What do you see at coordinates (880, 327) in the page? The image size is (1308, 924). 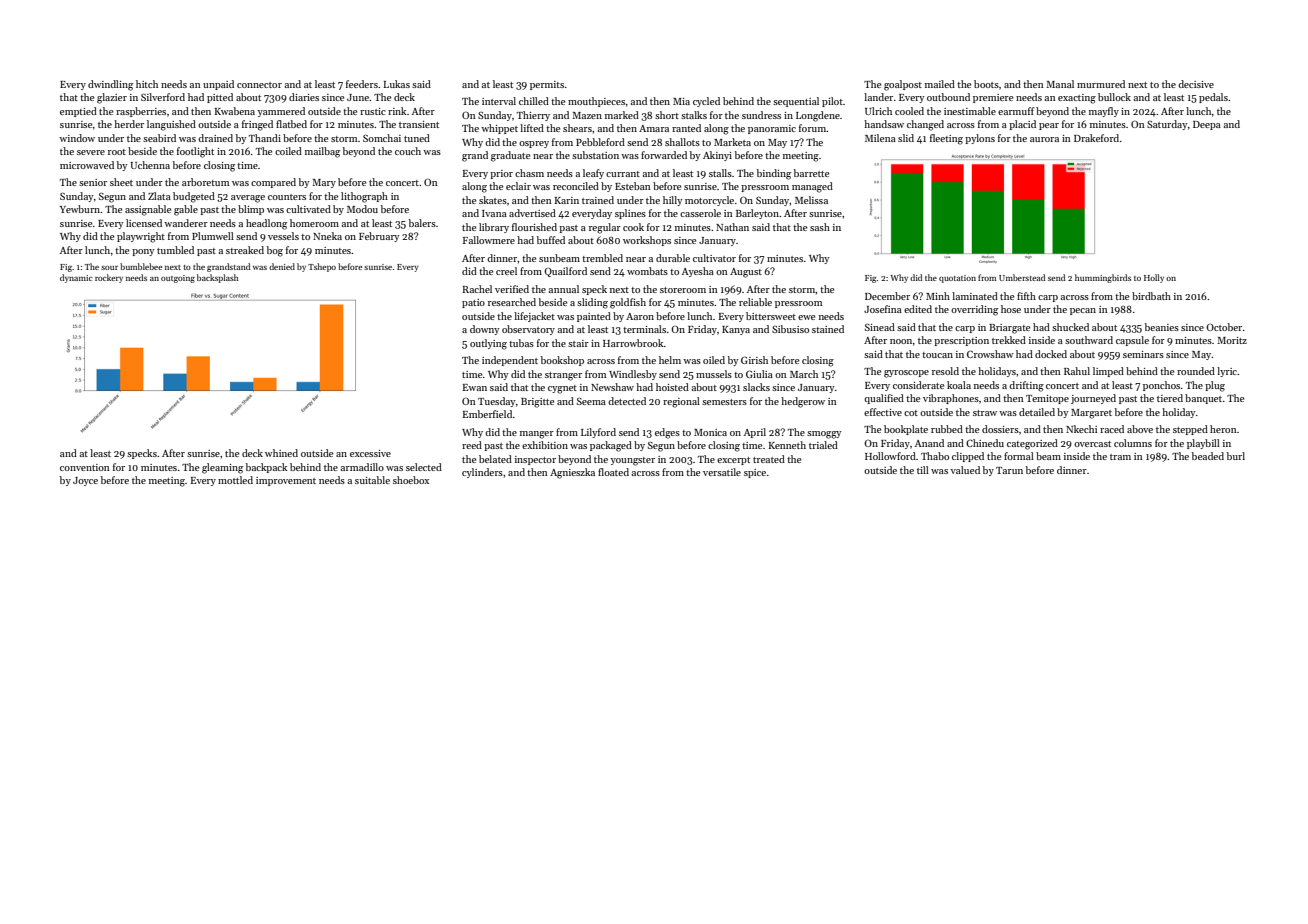 I see `Sinead` at bounding box center [880, 327].
